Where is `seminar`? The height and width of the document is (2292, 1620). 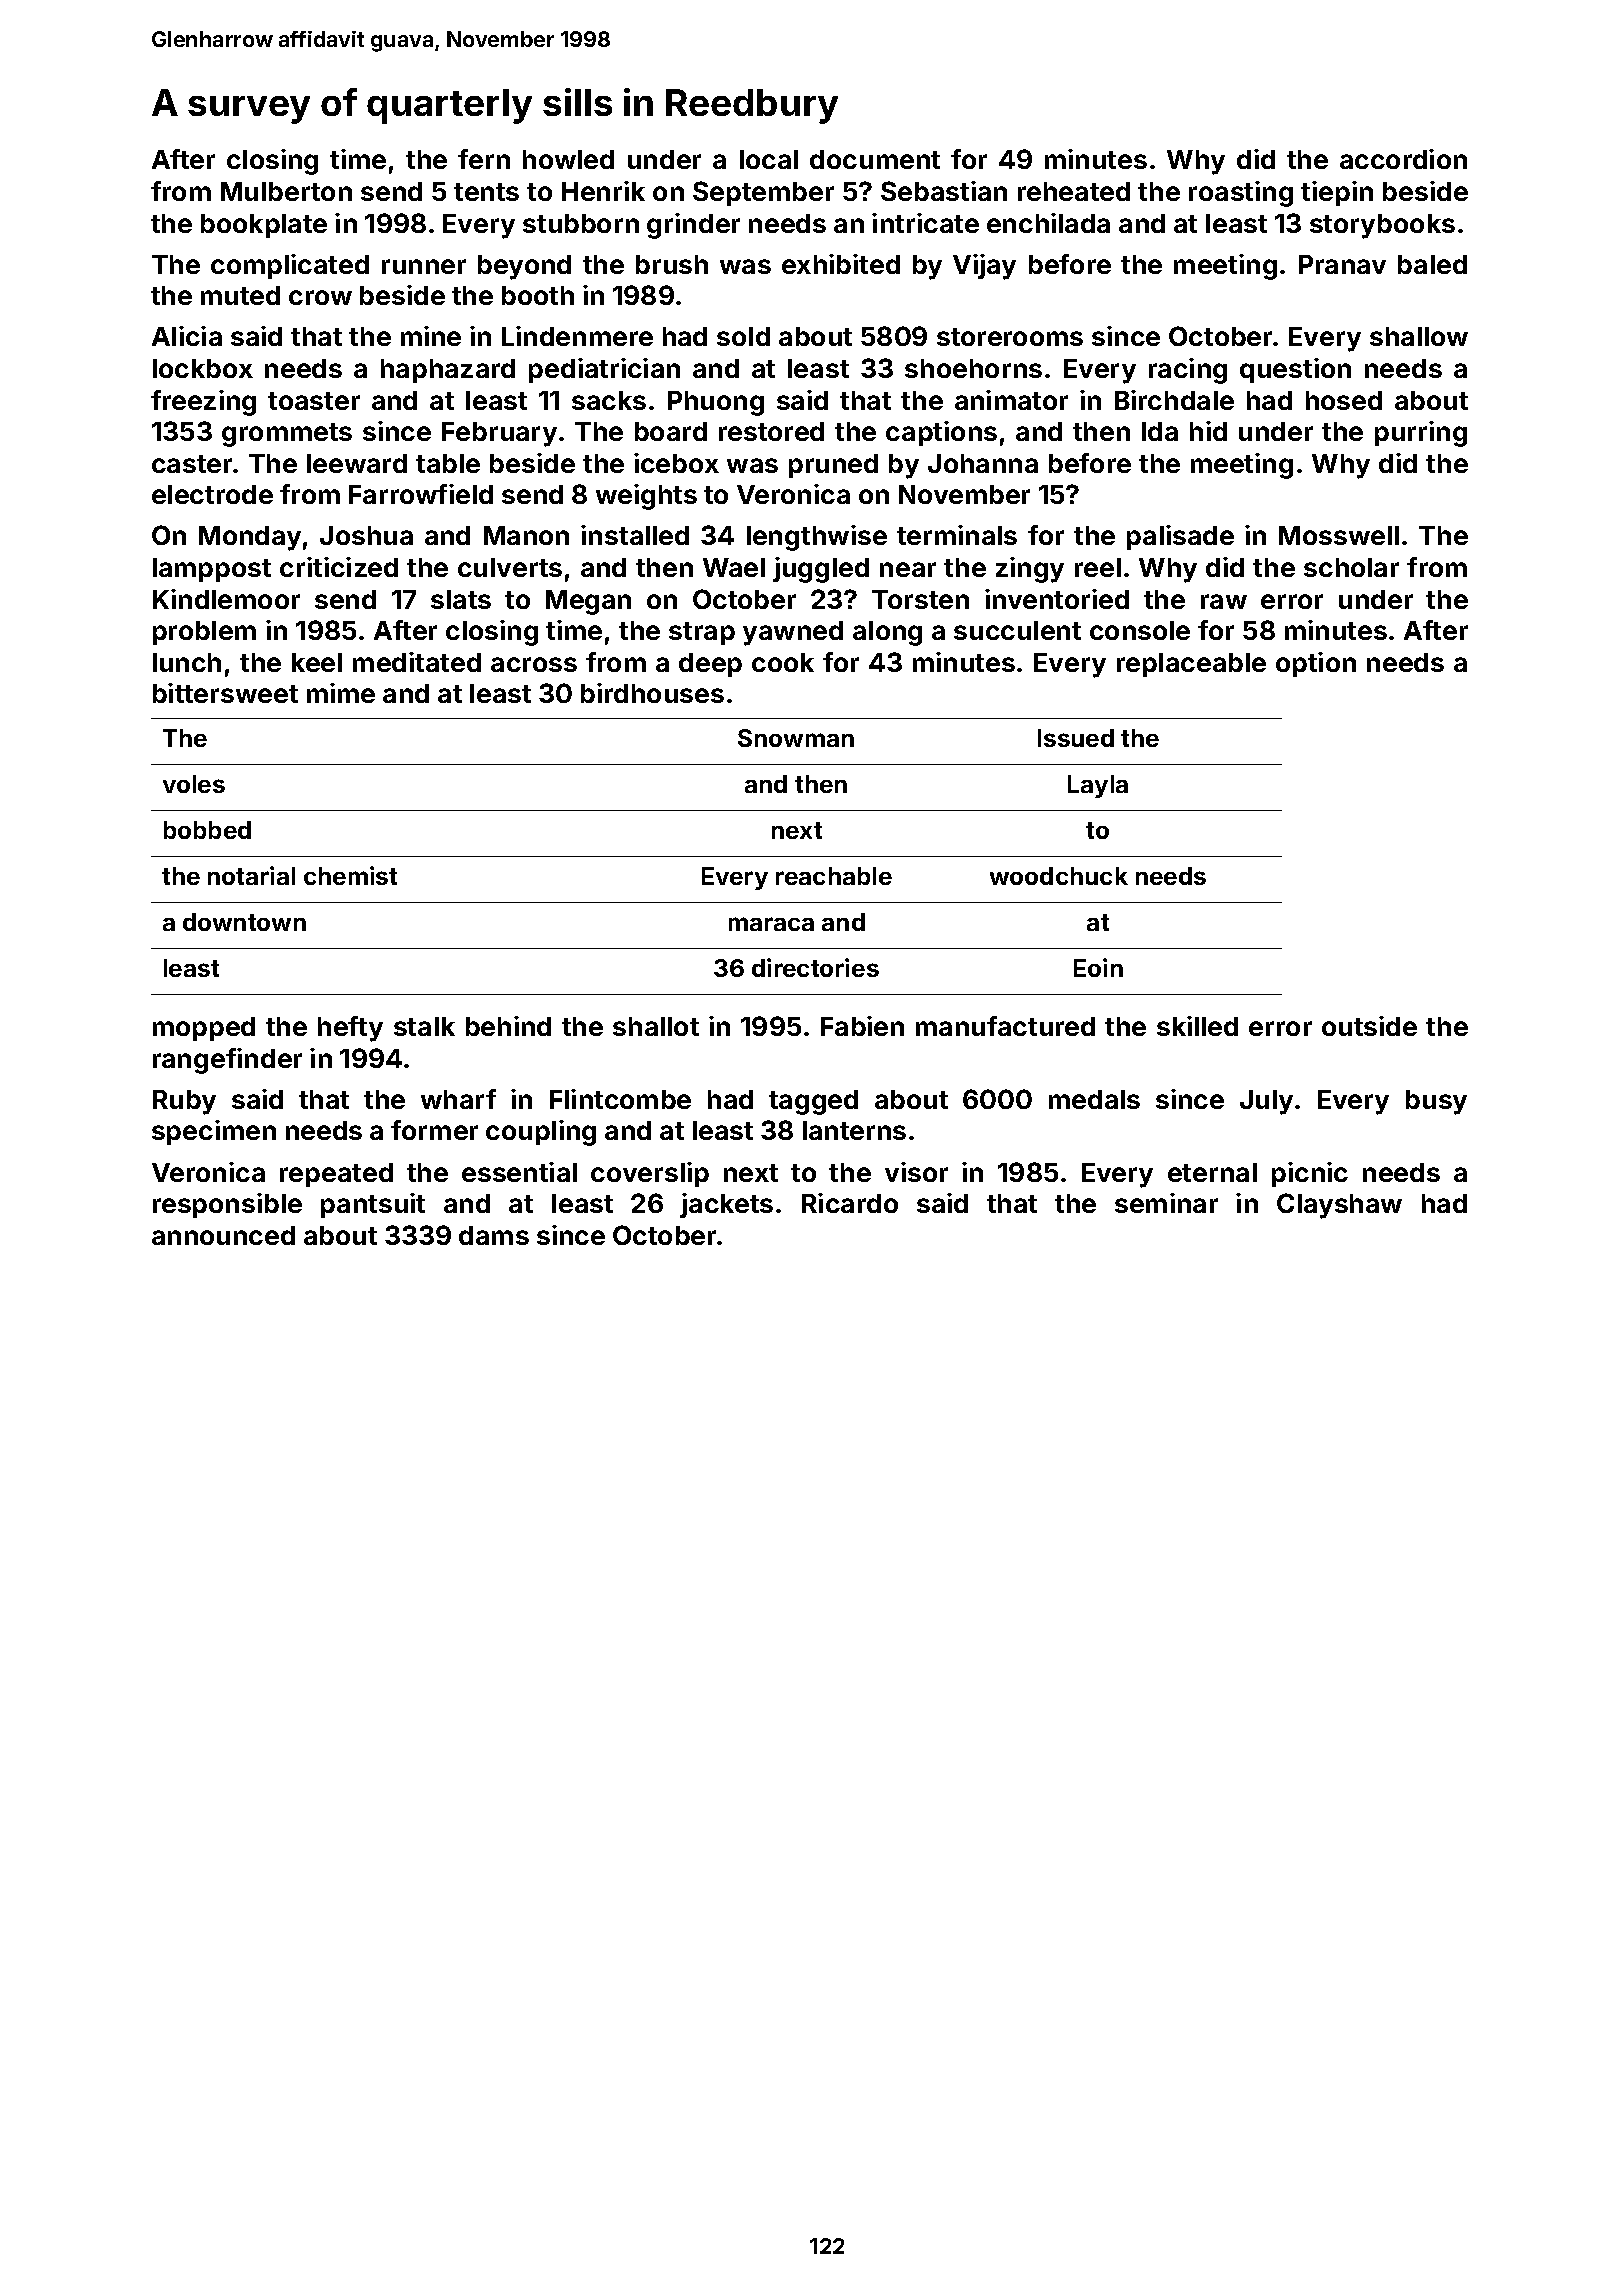
seminar is located at coordinates (1166, 1203).
